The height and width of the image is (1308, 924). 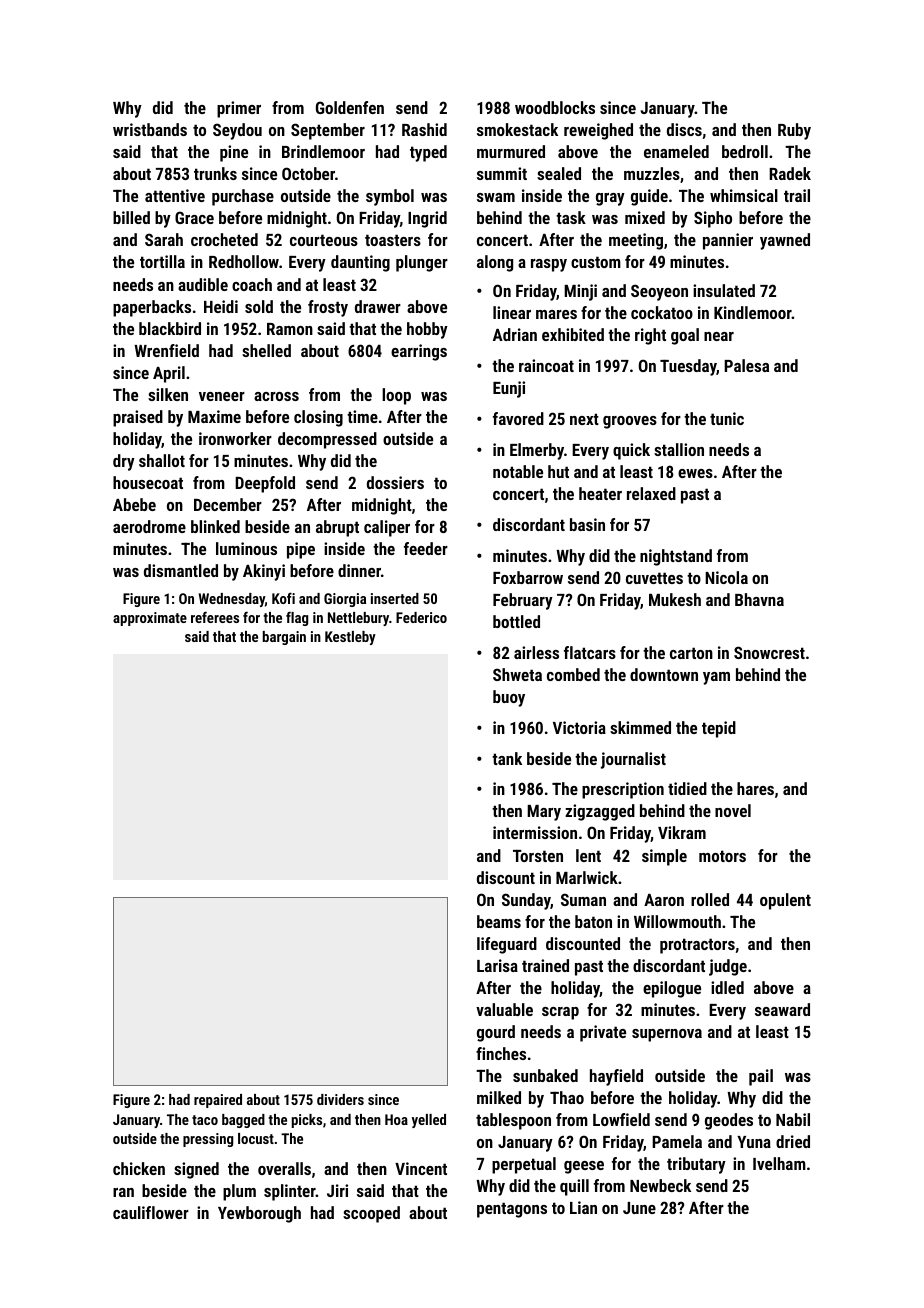 I want to click on Deepfold, so click(x=265, y=484).
